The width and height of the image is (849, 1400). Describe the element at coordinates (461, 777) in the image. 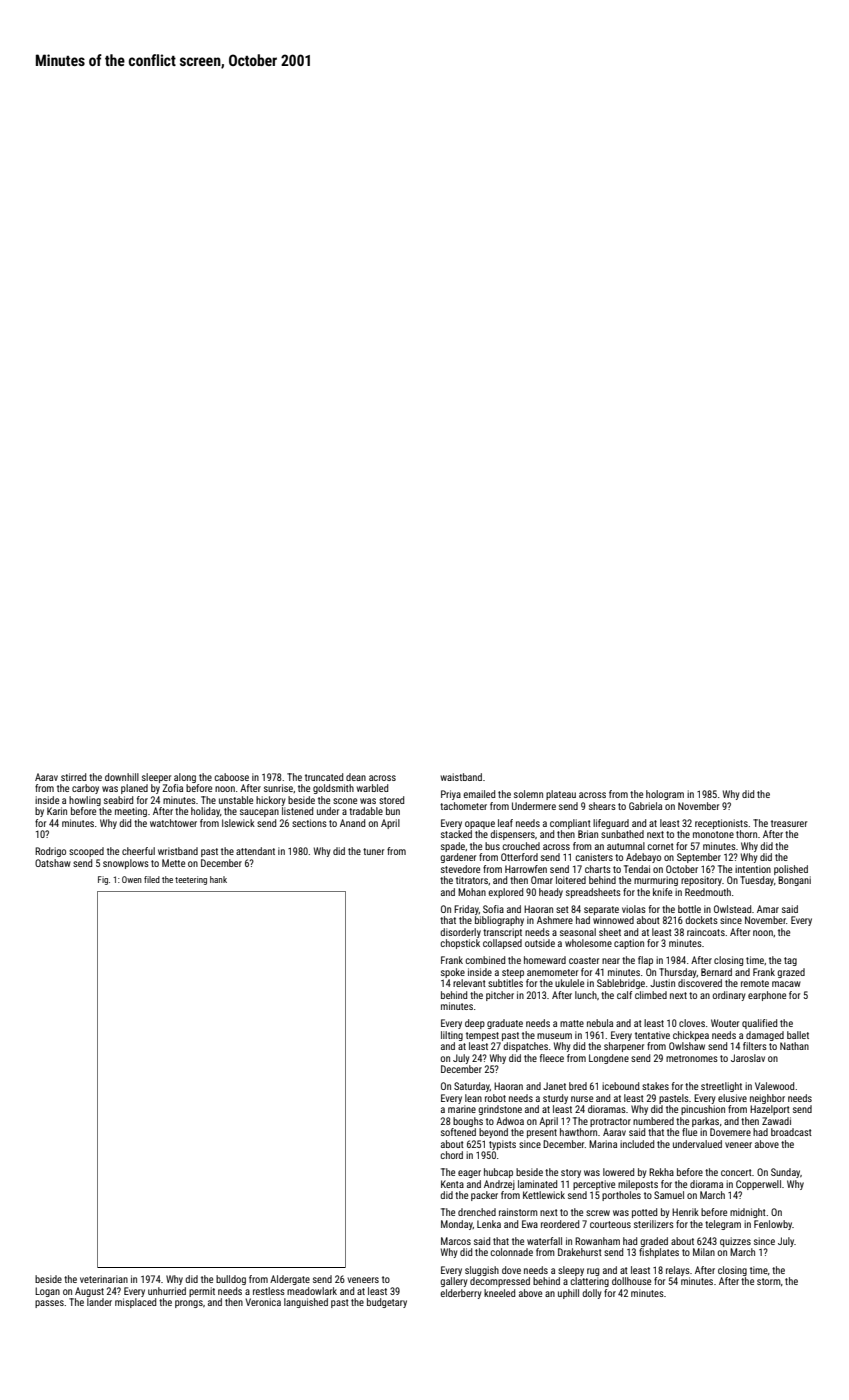

I see `waistband` at that location.
